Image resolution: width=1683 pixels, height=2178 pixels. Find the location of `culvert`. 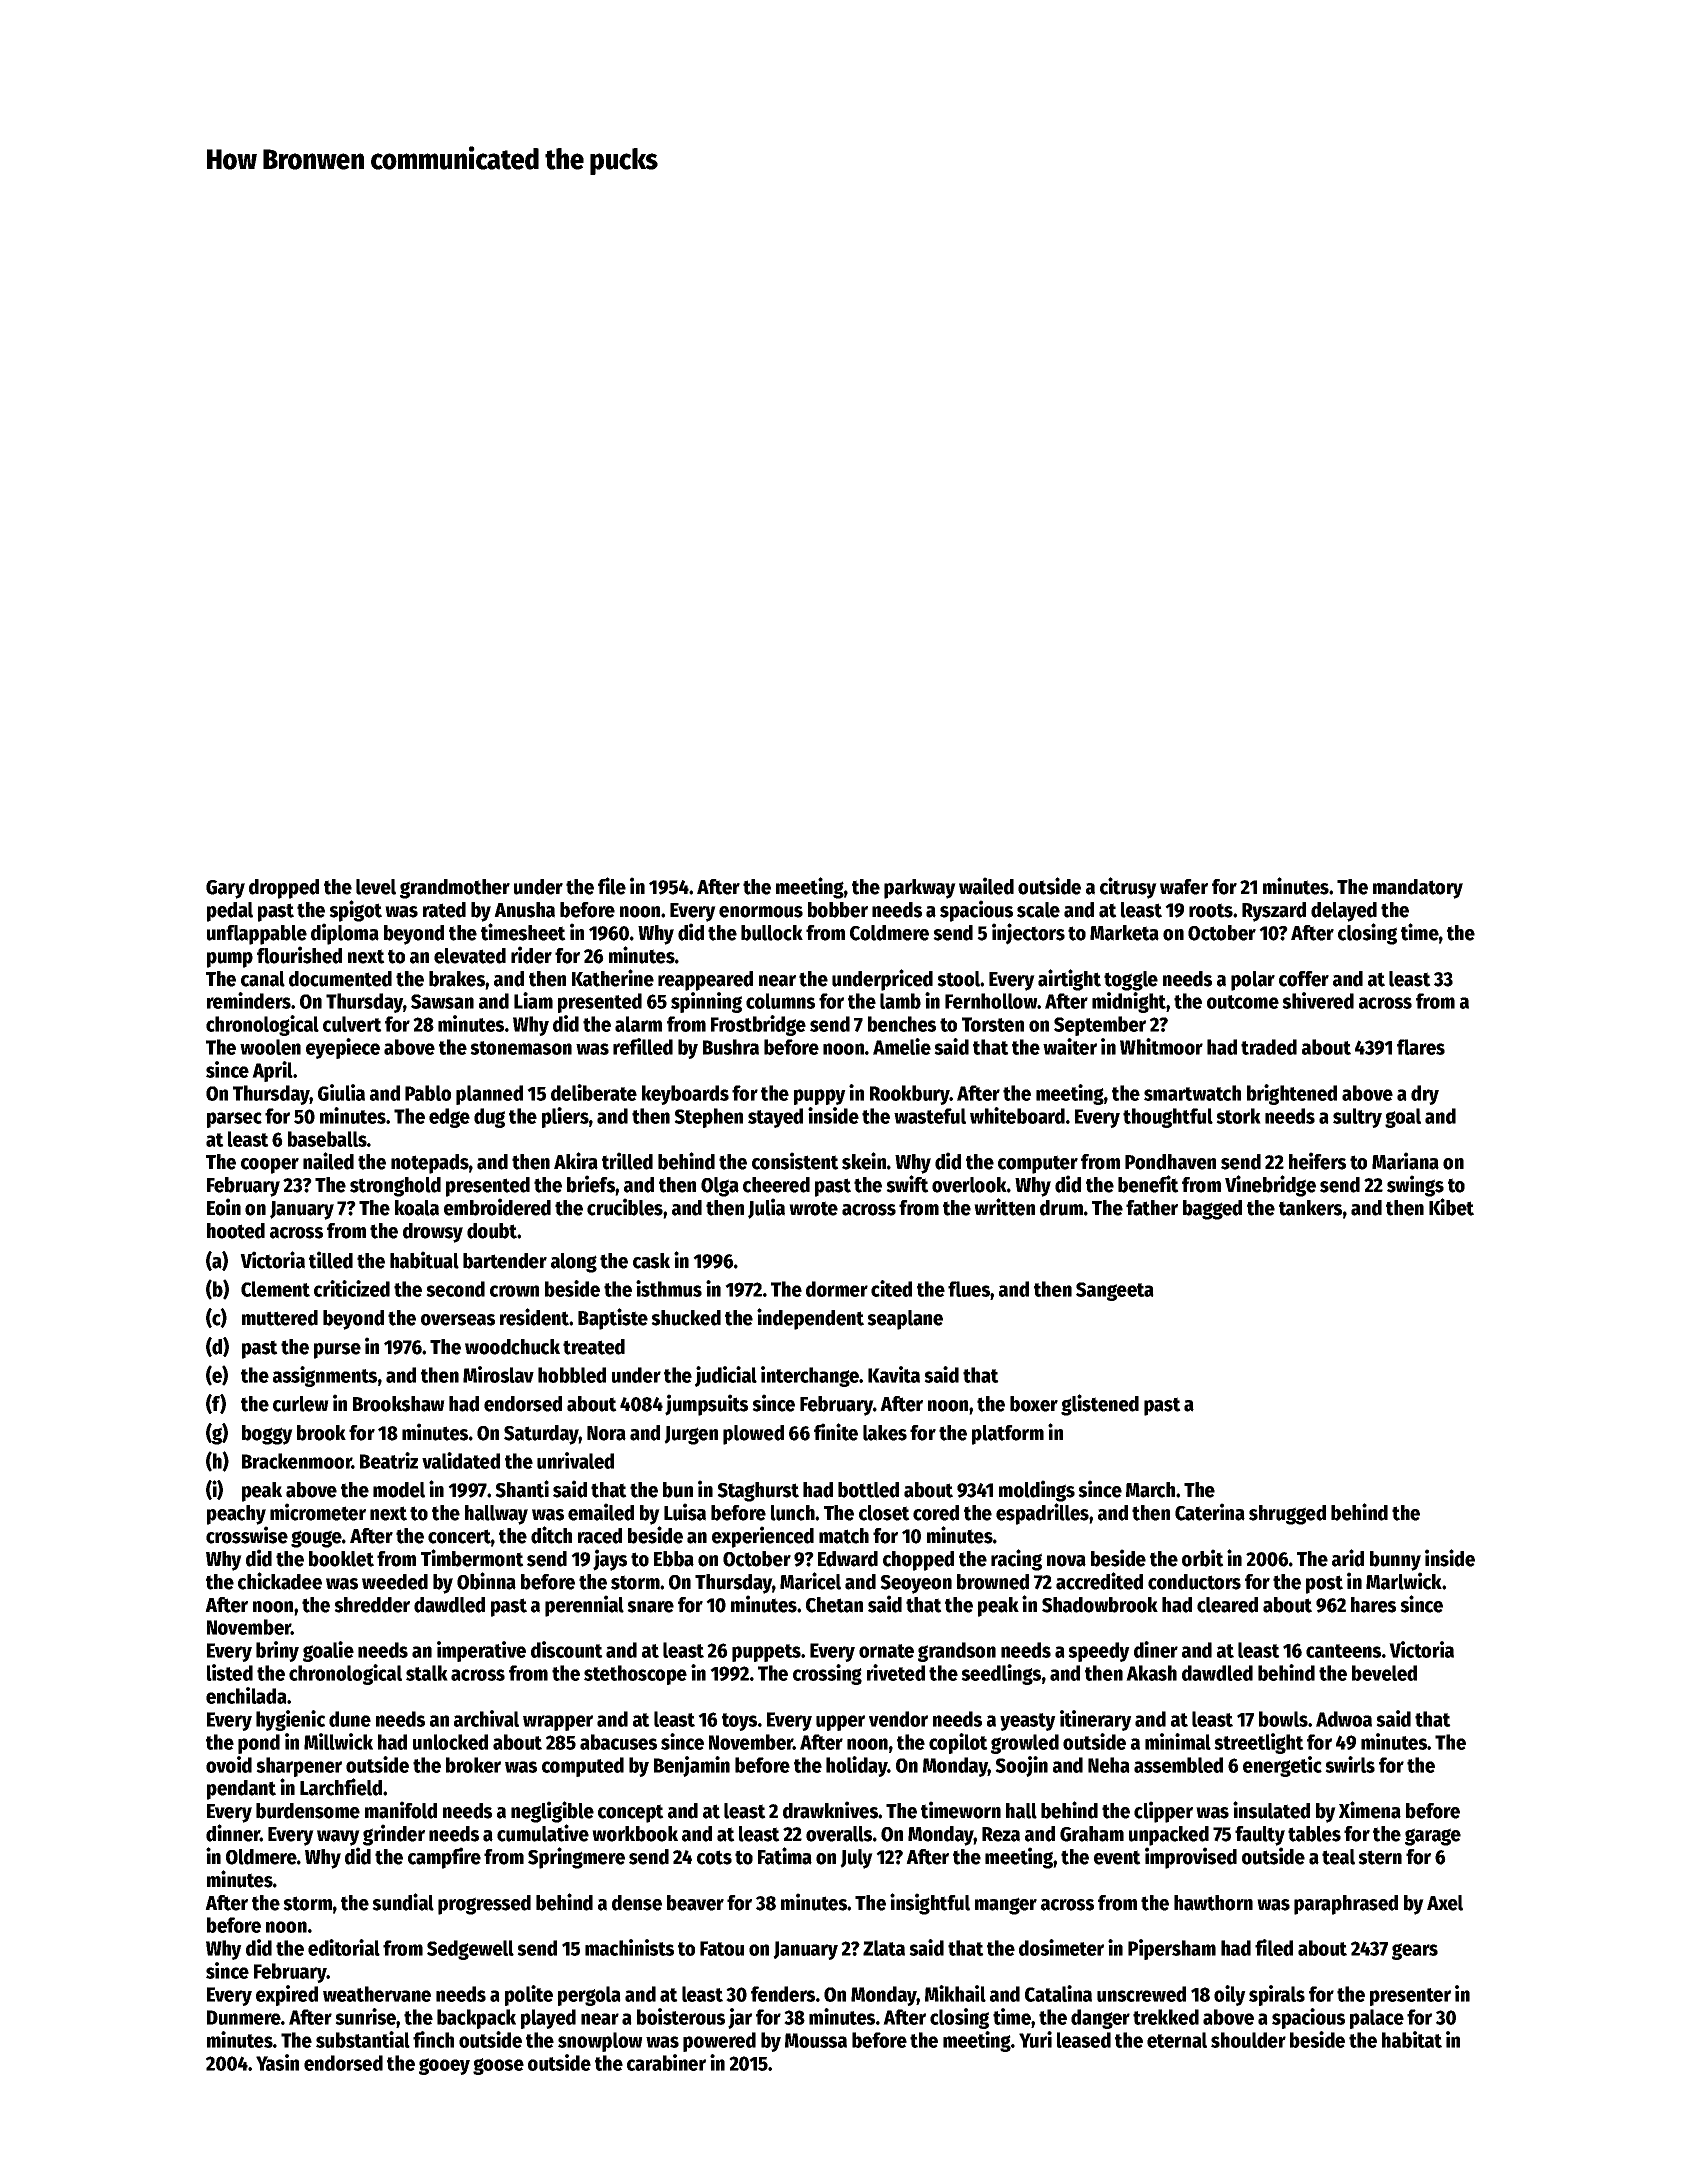

culvert is located at coordinates (352, 1024).
